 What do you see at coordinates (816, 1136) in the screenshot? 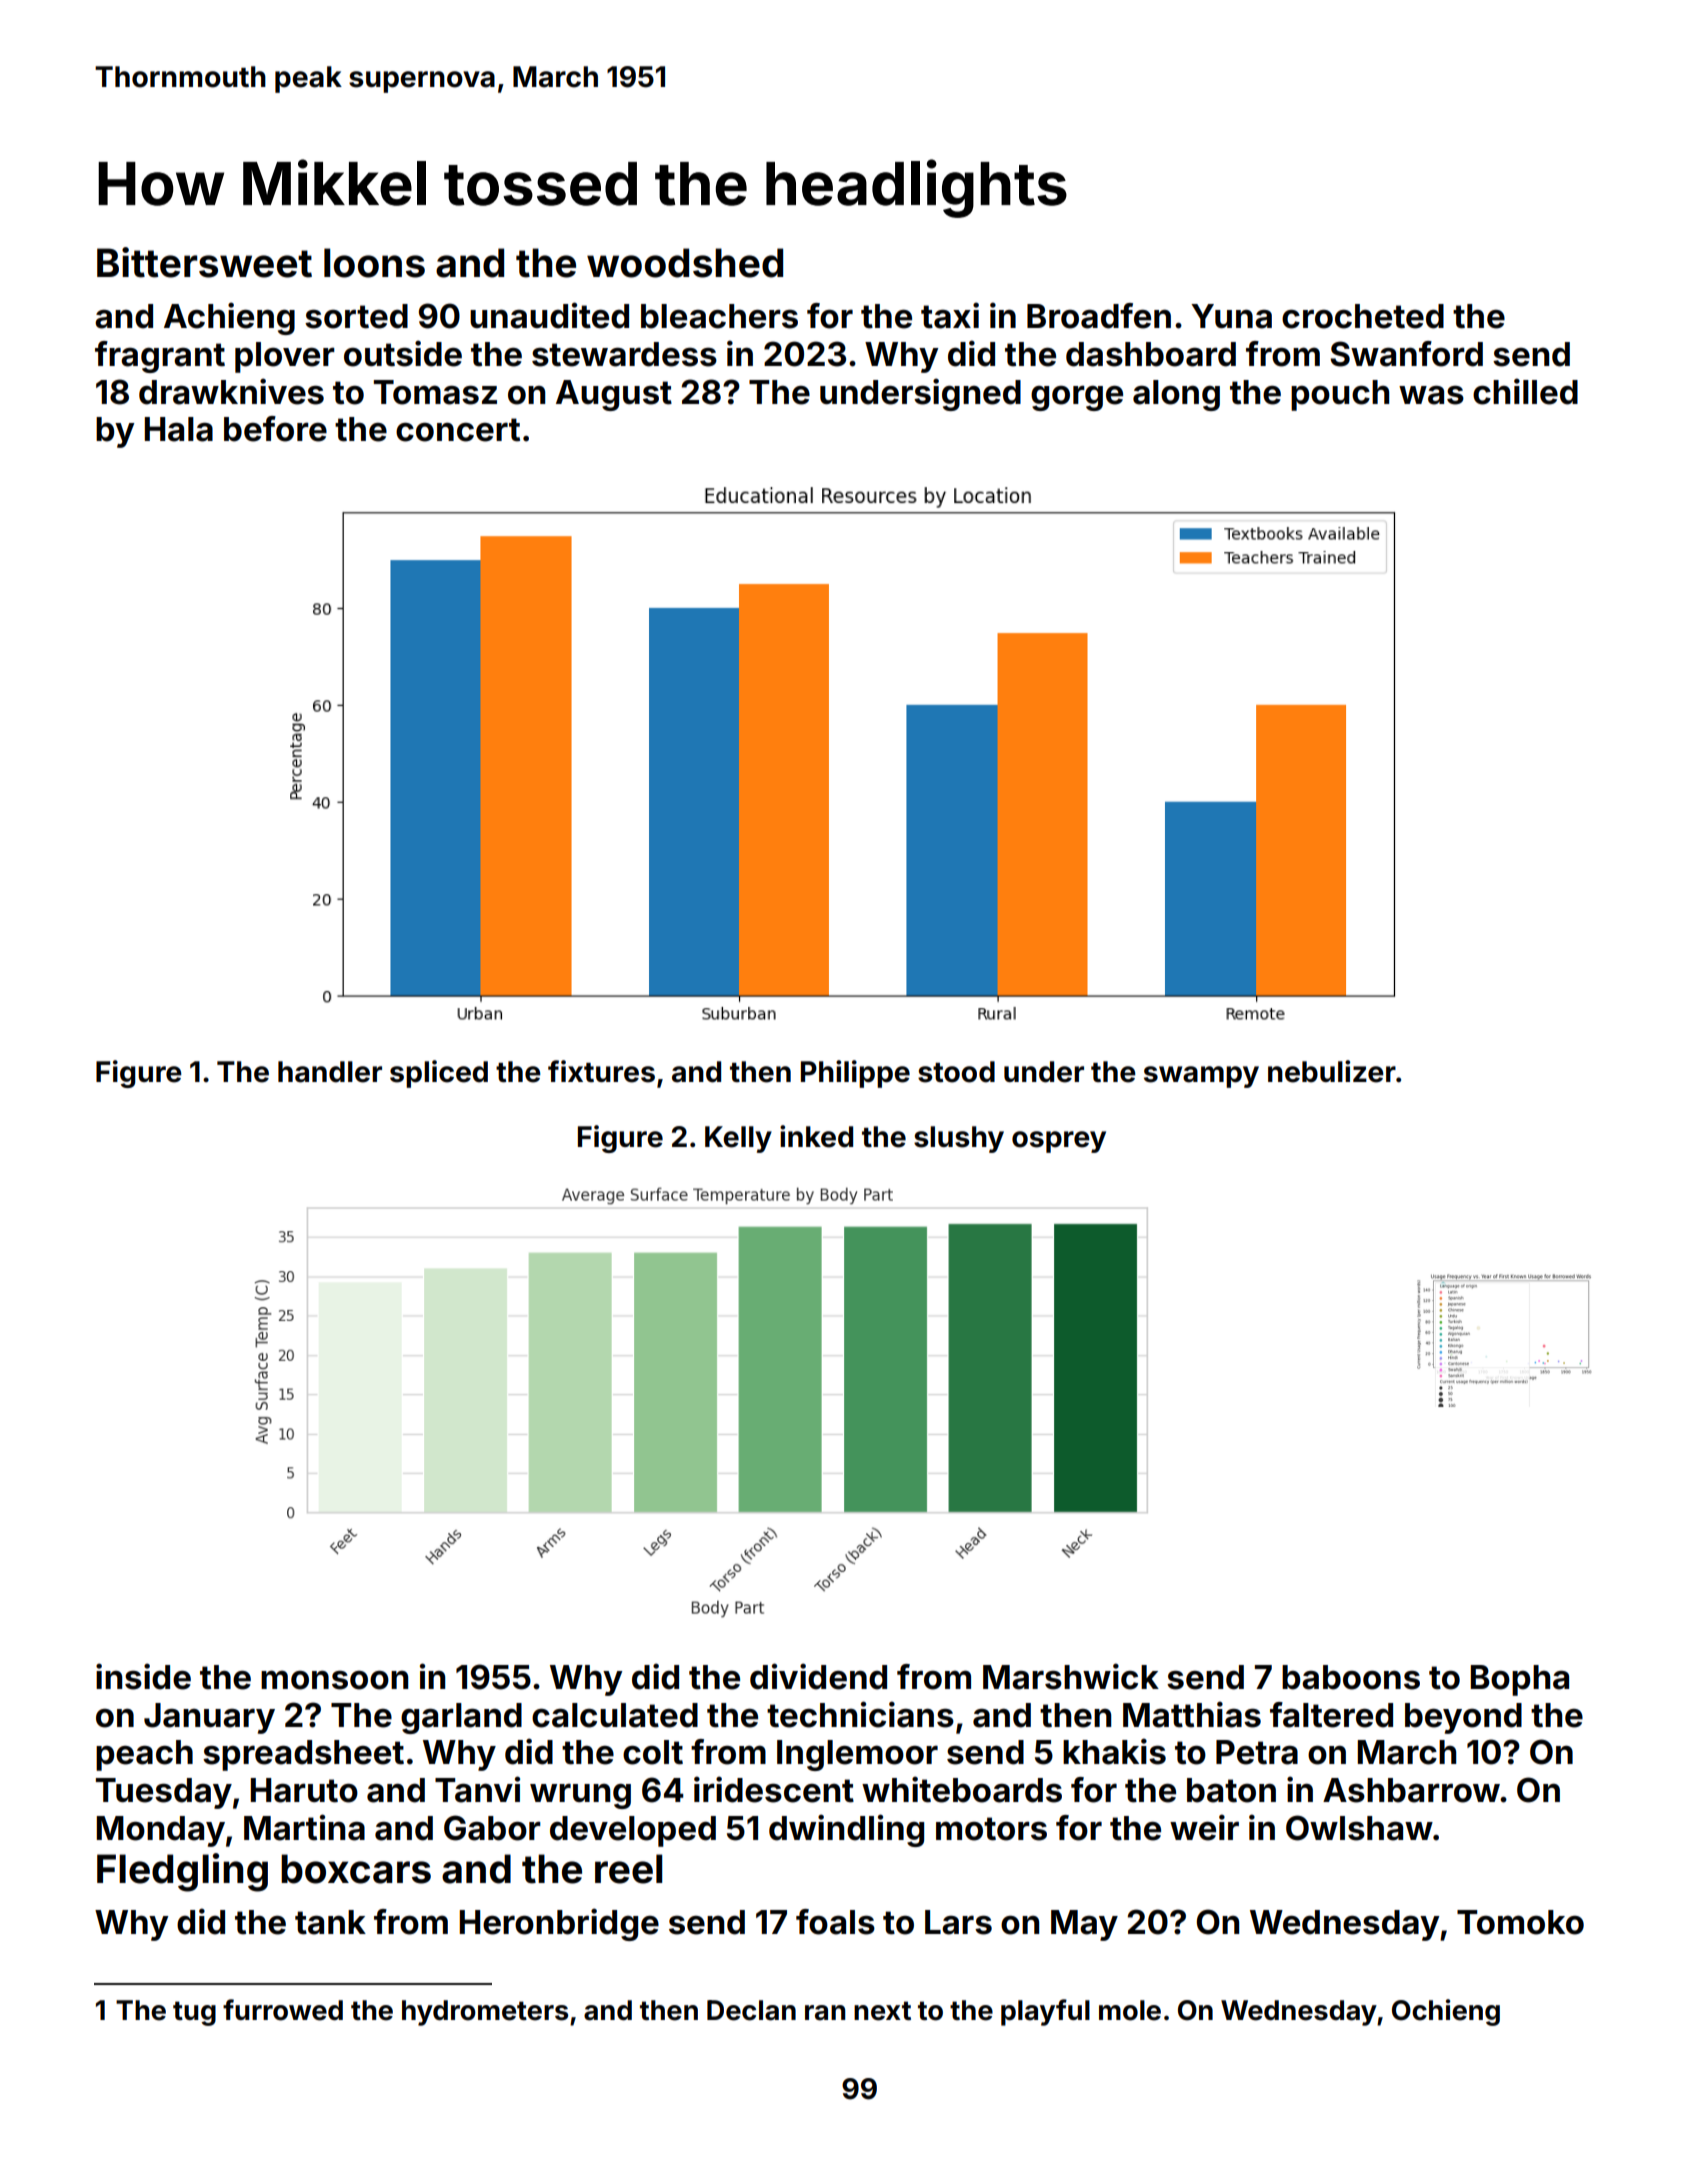
I see `inked` at bounding box center [816, 1136].
